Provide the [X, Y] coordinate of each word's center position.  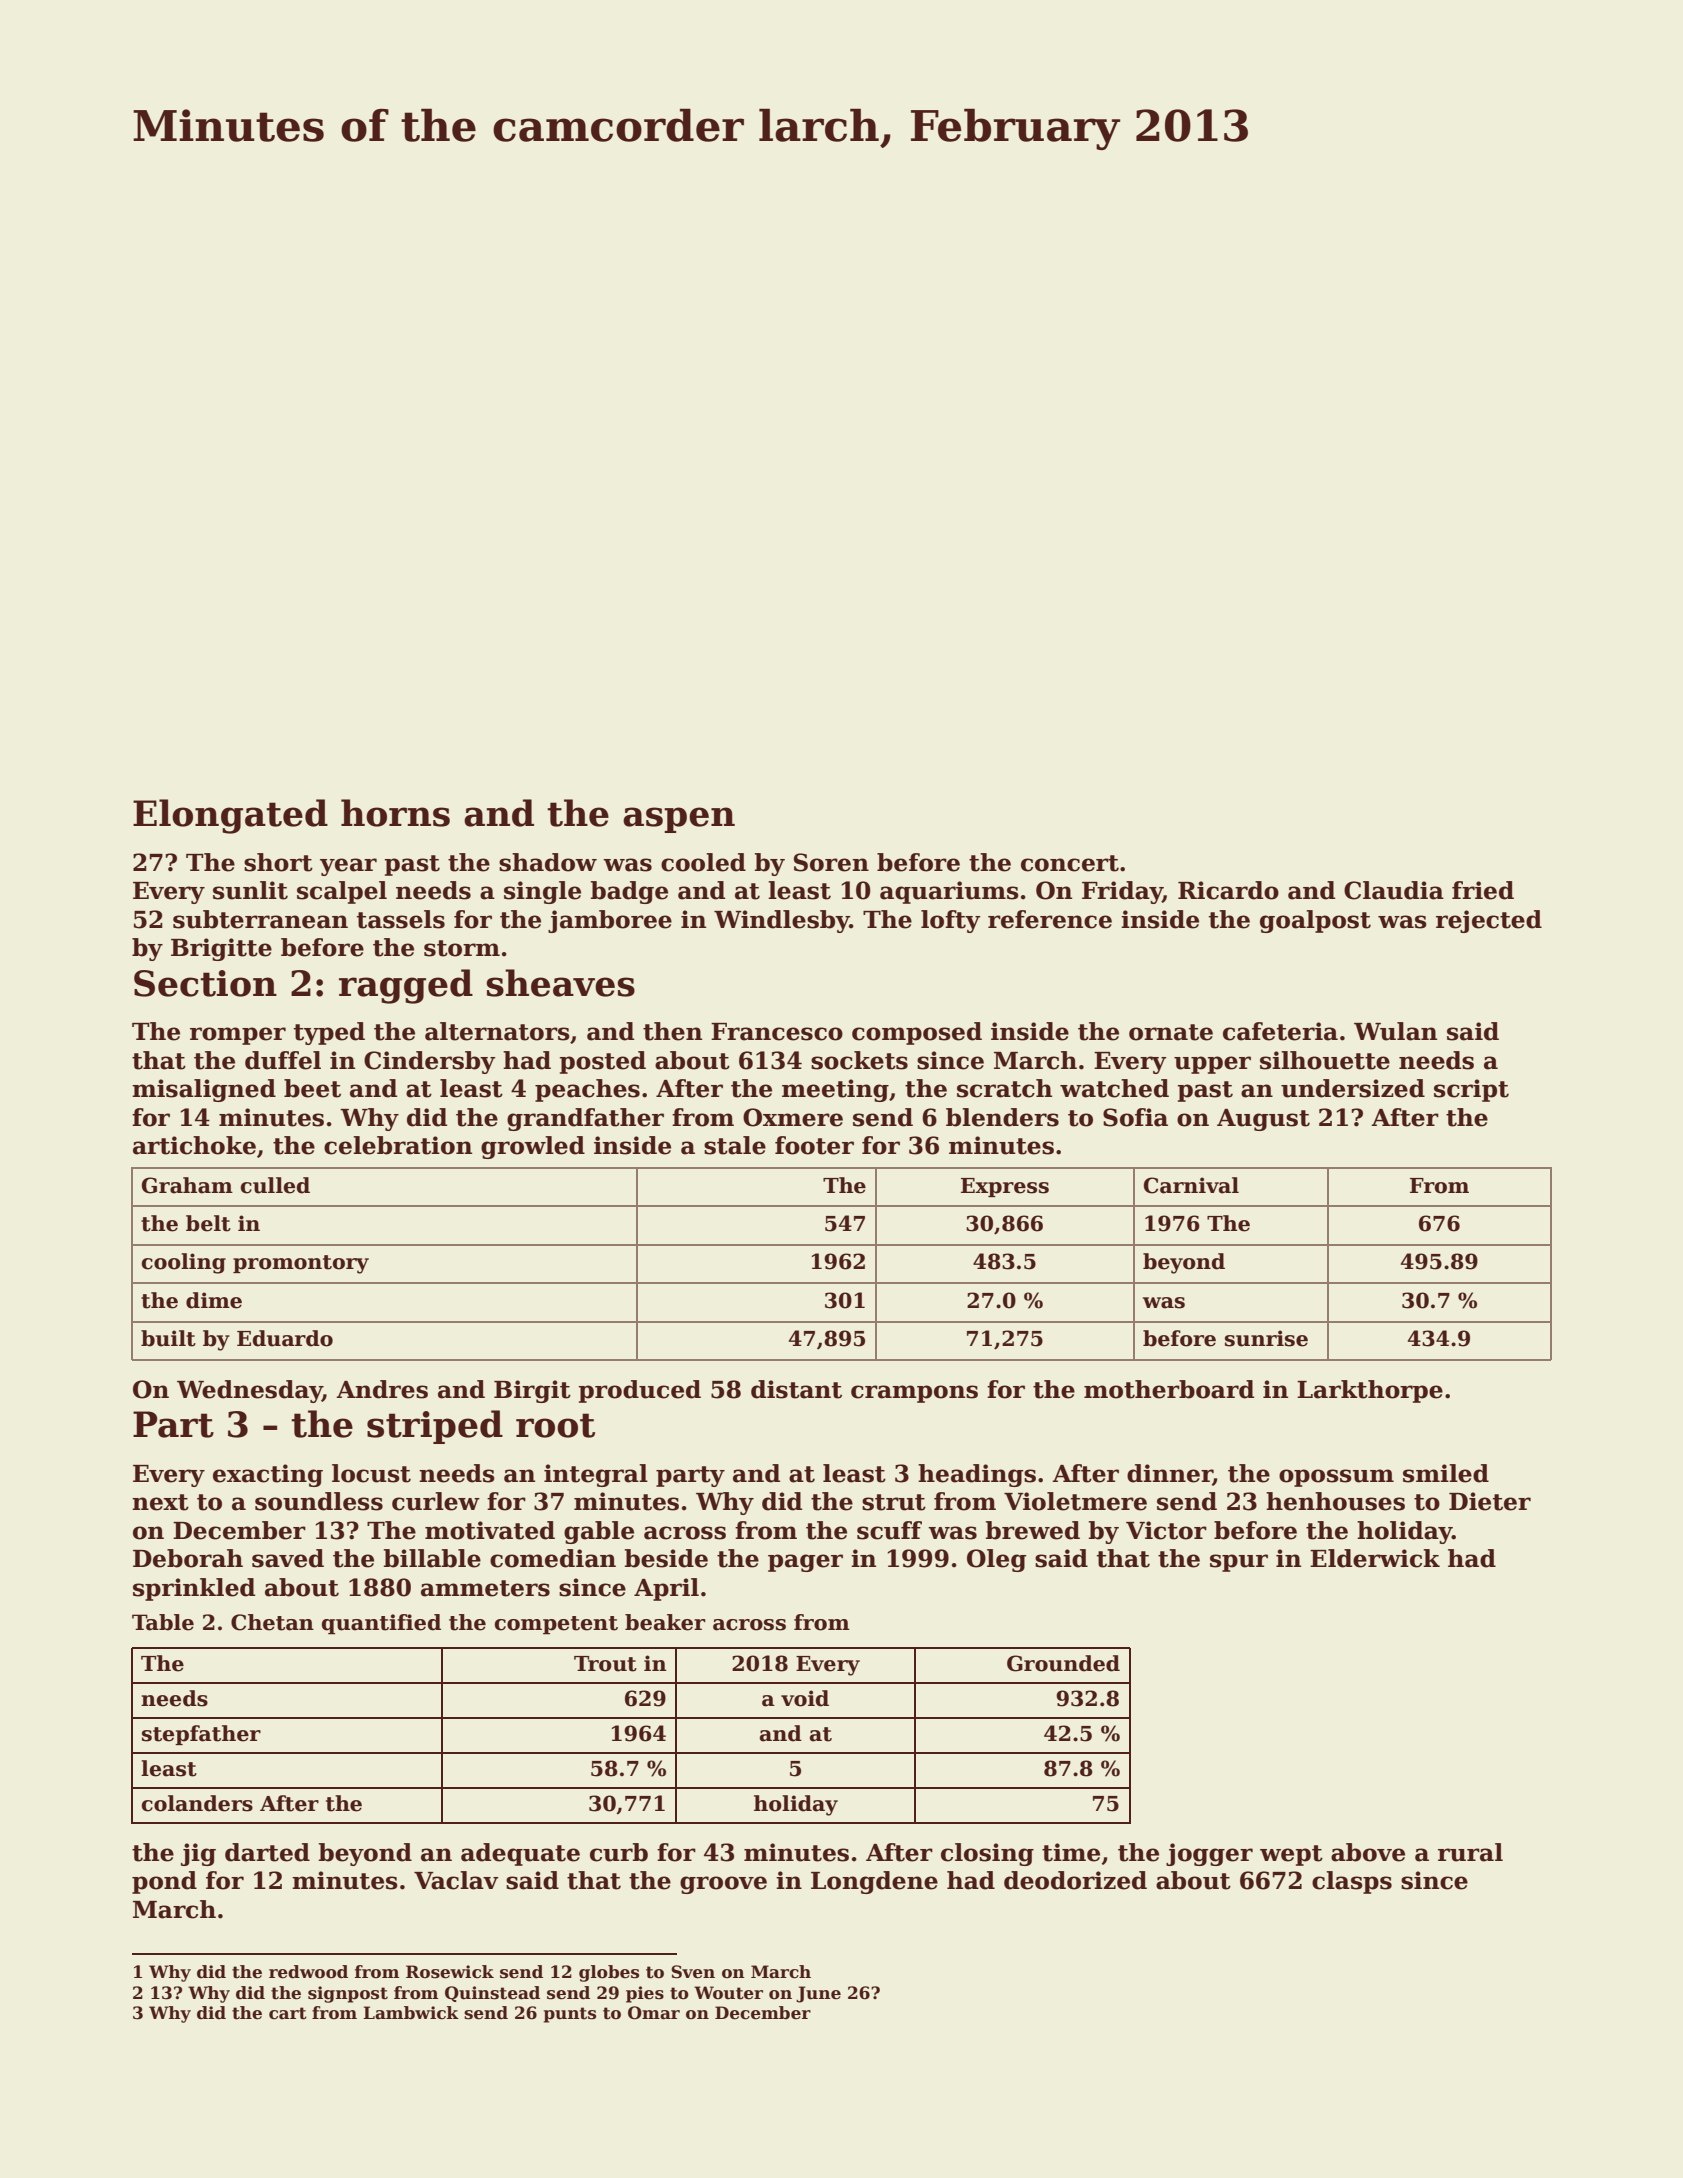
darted [267, 1852]
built [168, 1338]
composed [917, 1033]
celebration [398, 1145]
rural [1470, 1852]
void [805, 1698]
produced [640, 1391]
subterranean [260, 919]
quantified [381, 1624]
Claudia [1394, 890]
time [1071, 1852]
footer [814, 1145]
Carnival [1191, 1185]
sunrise [1266, 1338]
